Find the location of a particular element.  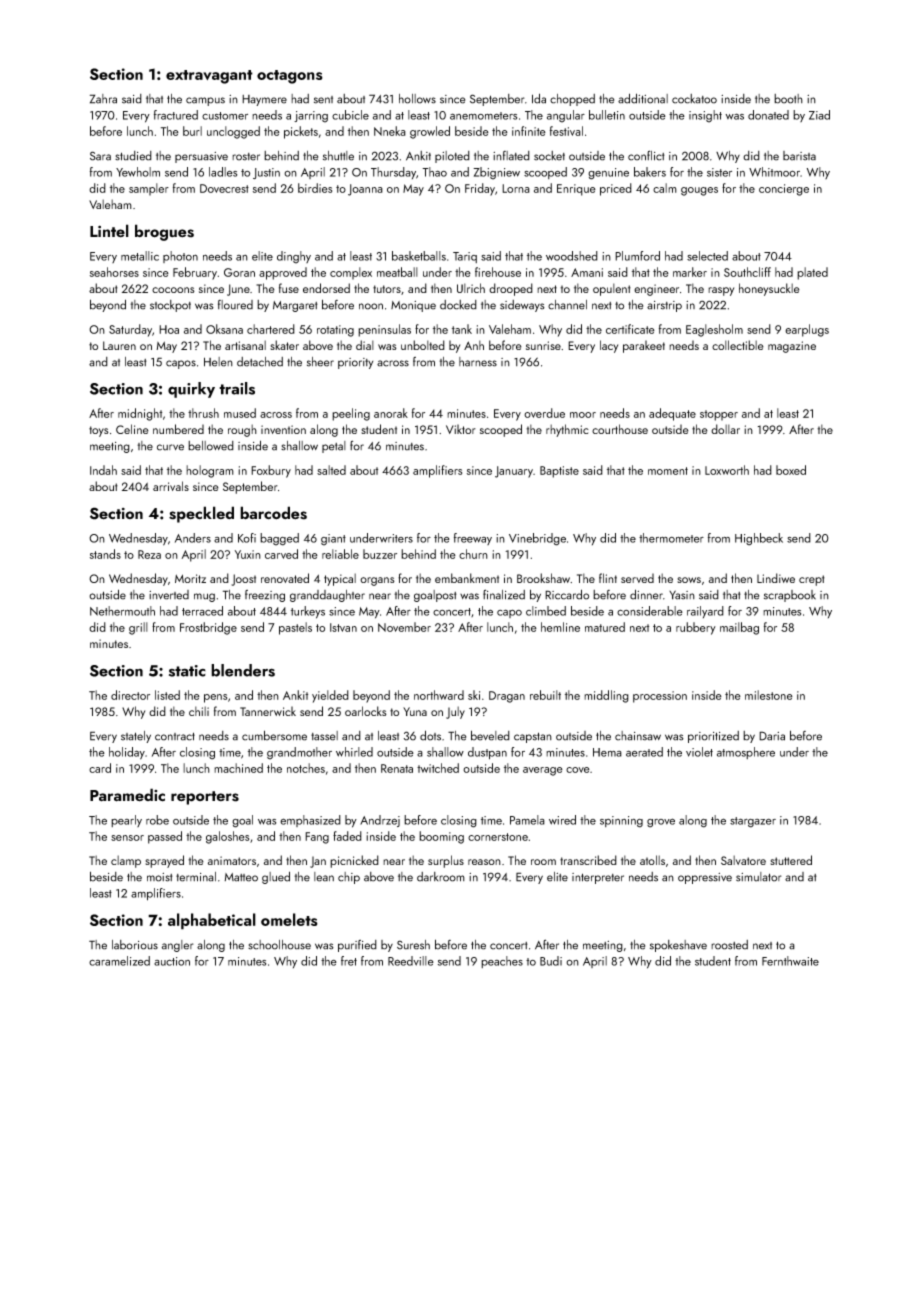

extravagant is located at coordinates (209, 77).
